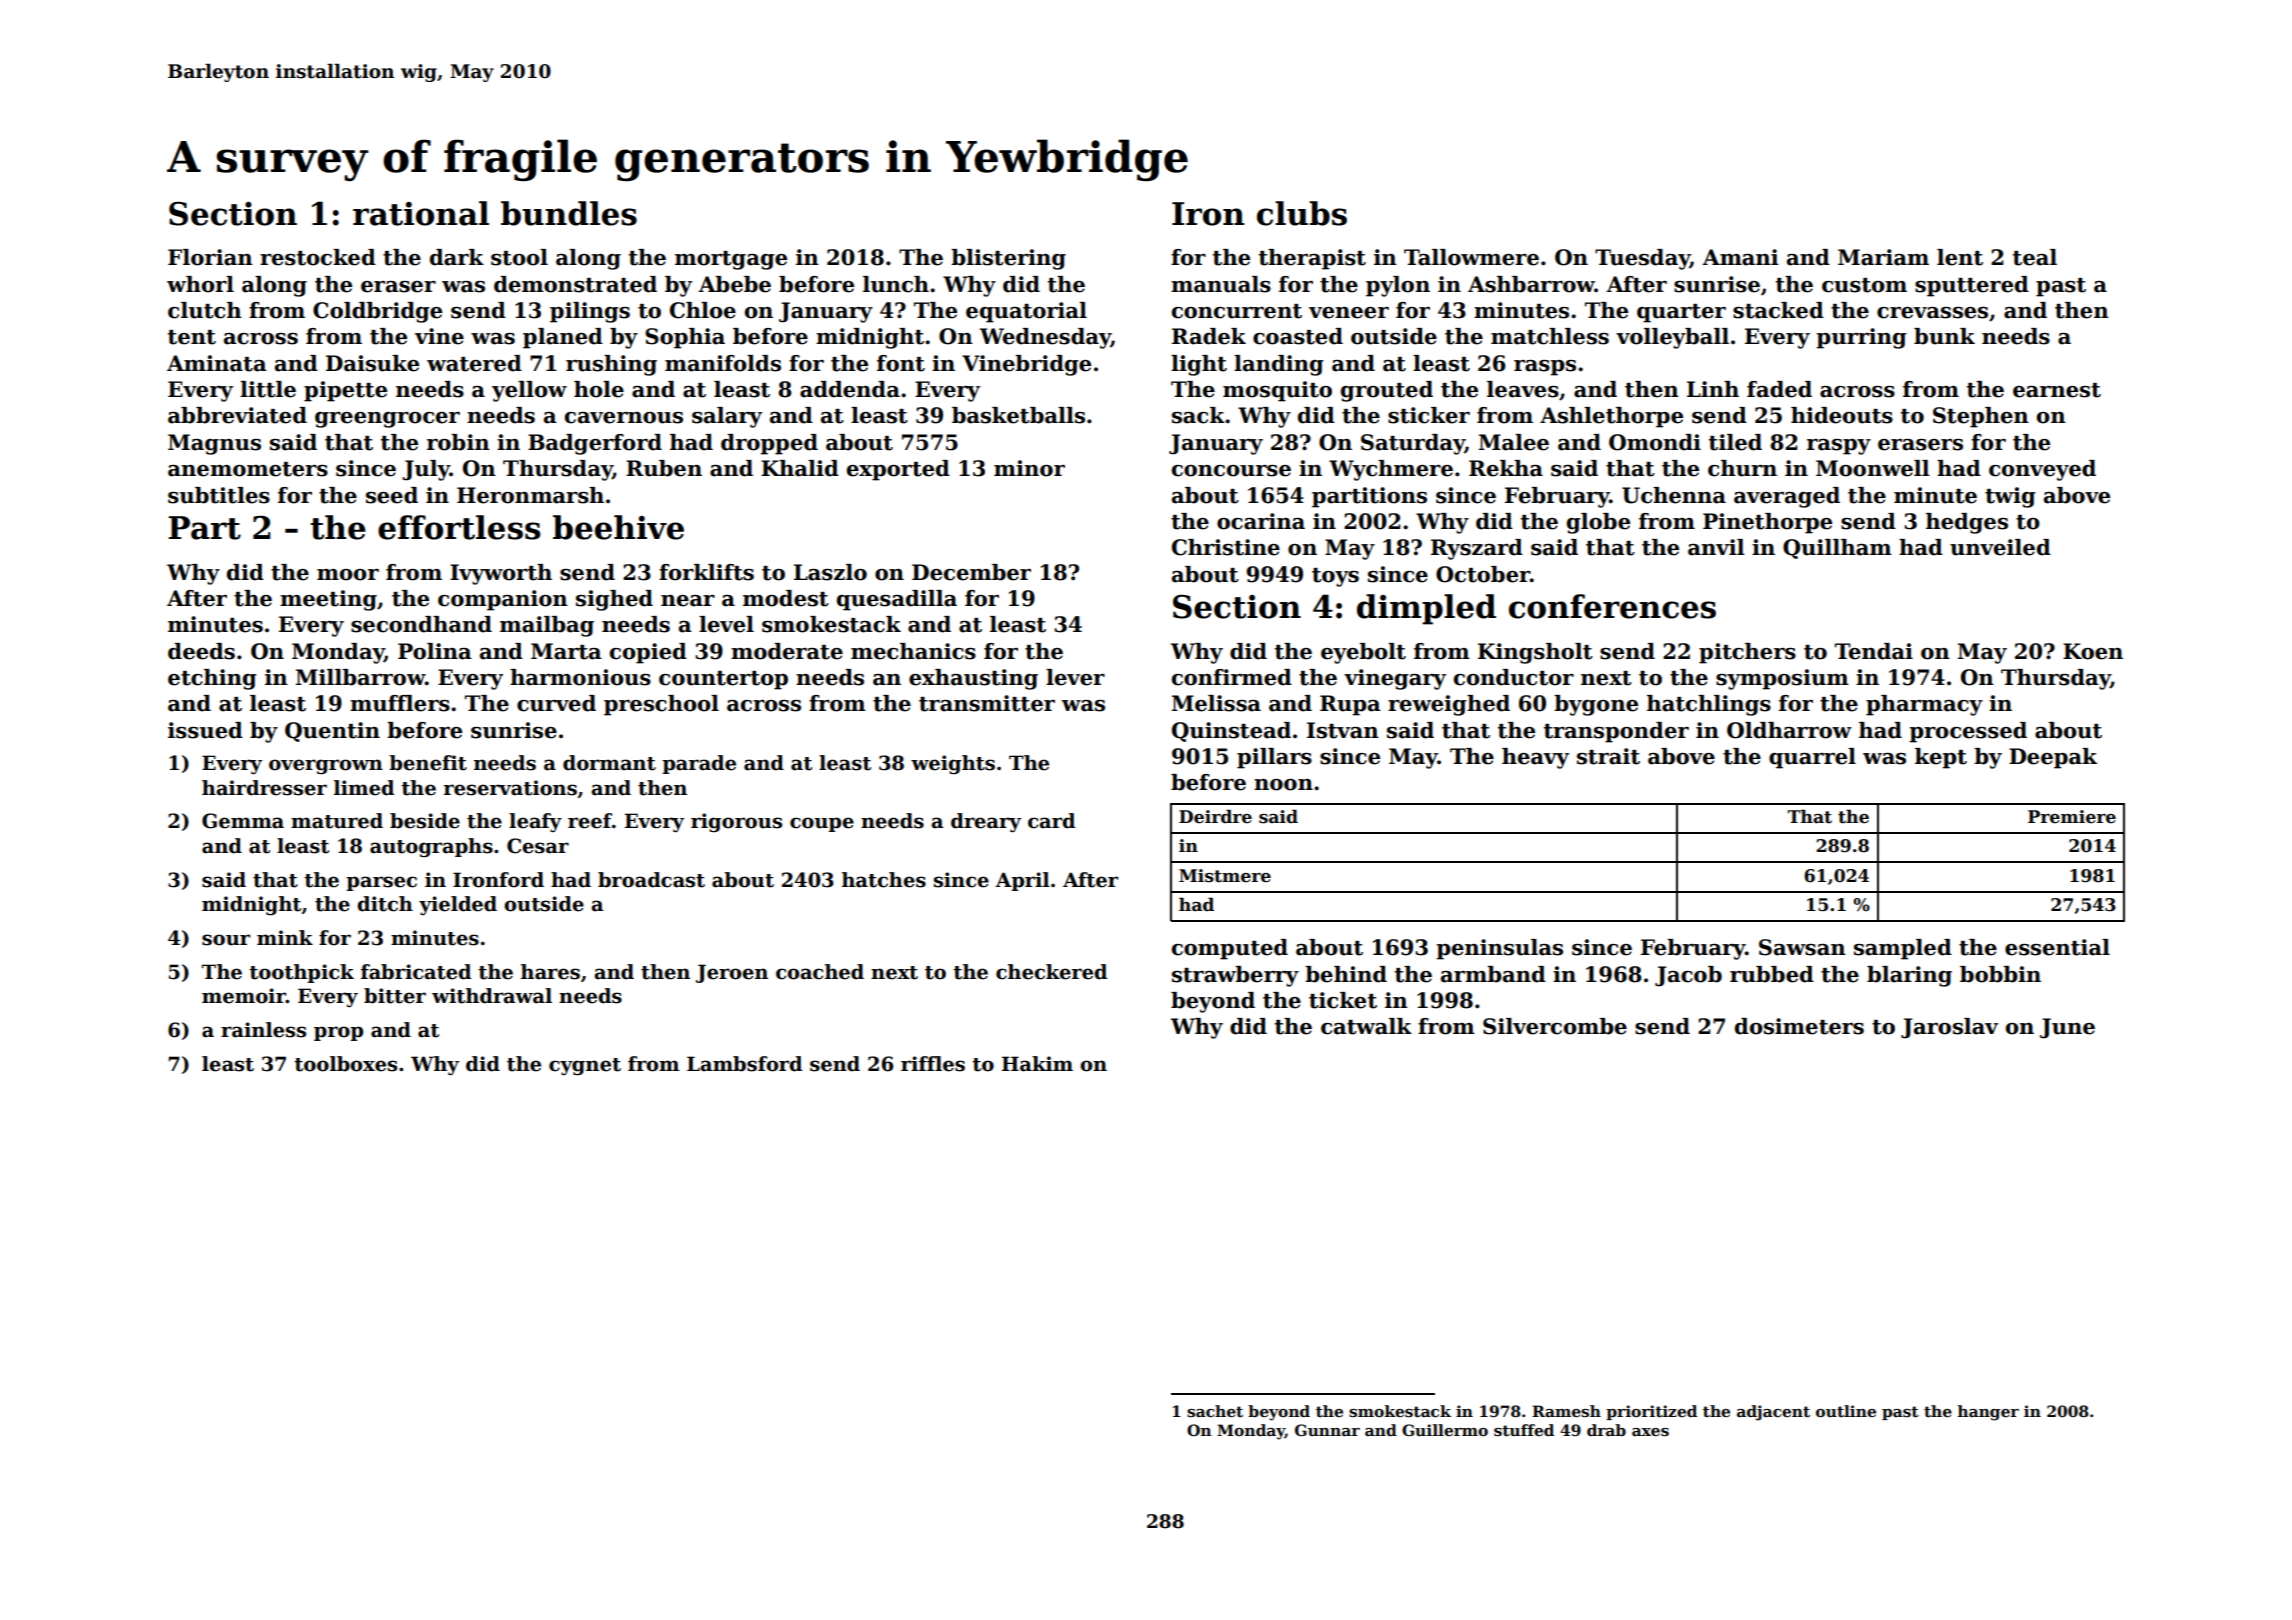 This screenshot has height=1620, width=2292. I want to click on reweighed, so click(1449, 705).
